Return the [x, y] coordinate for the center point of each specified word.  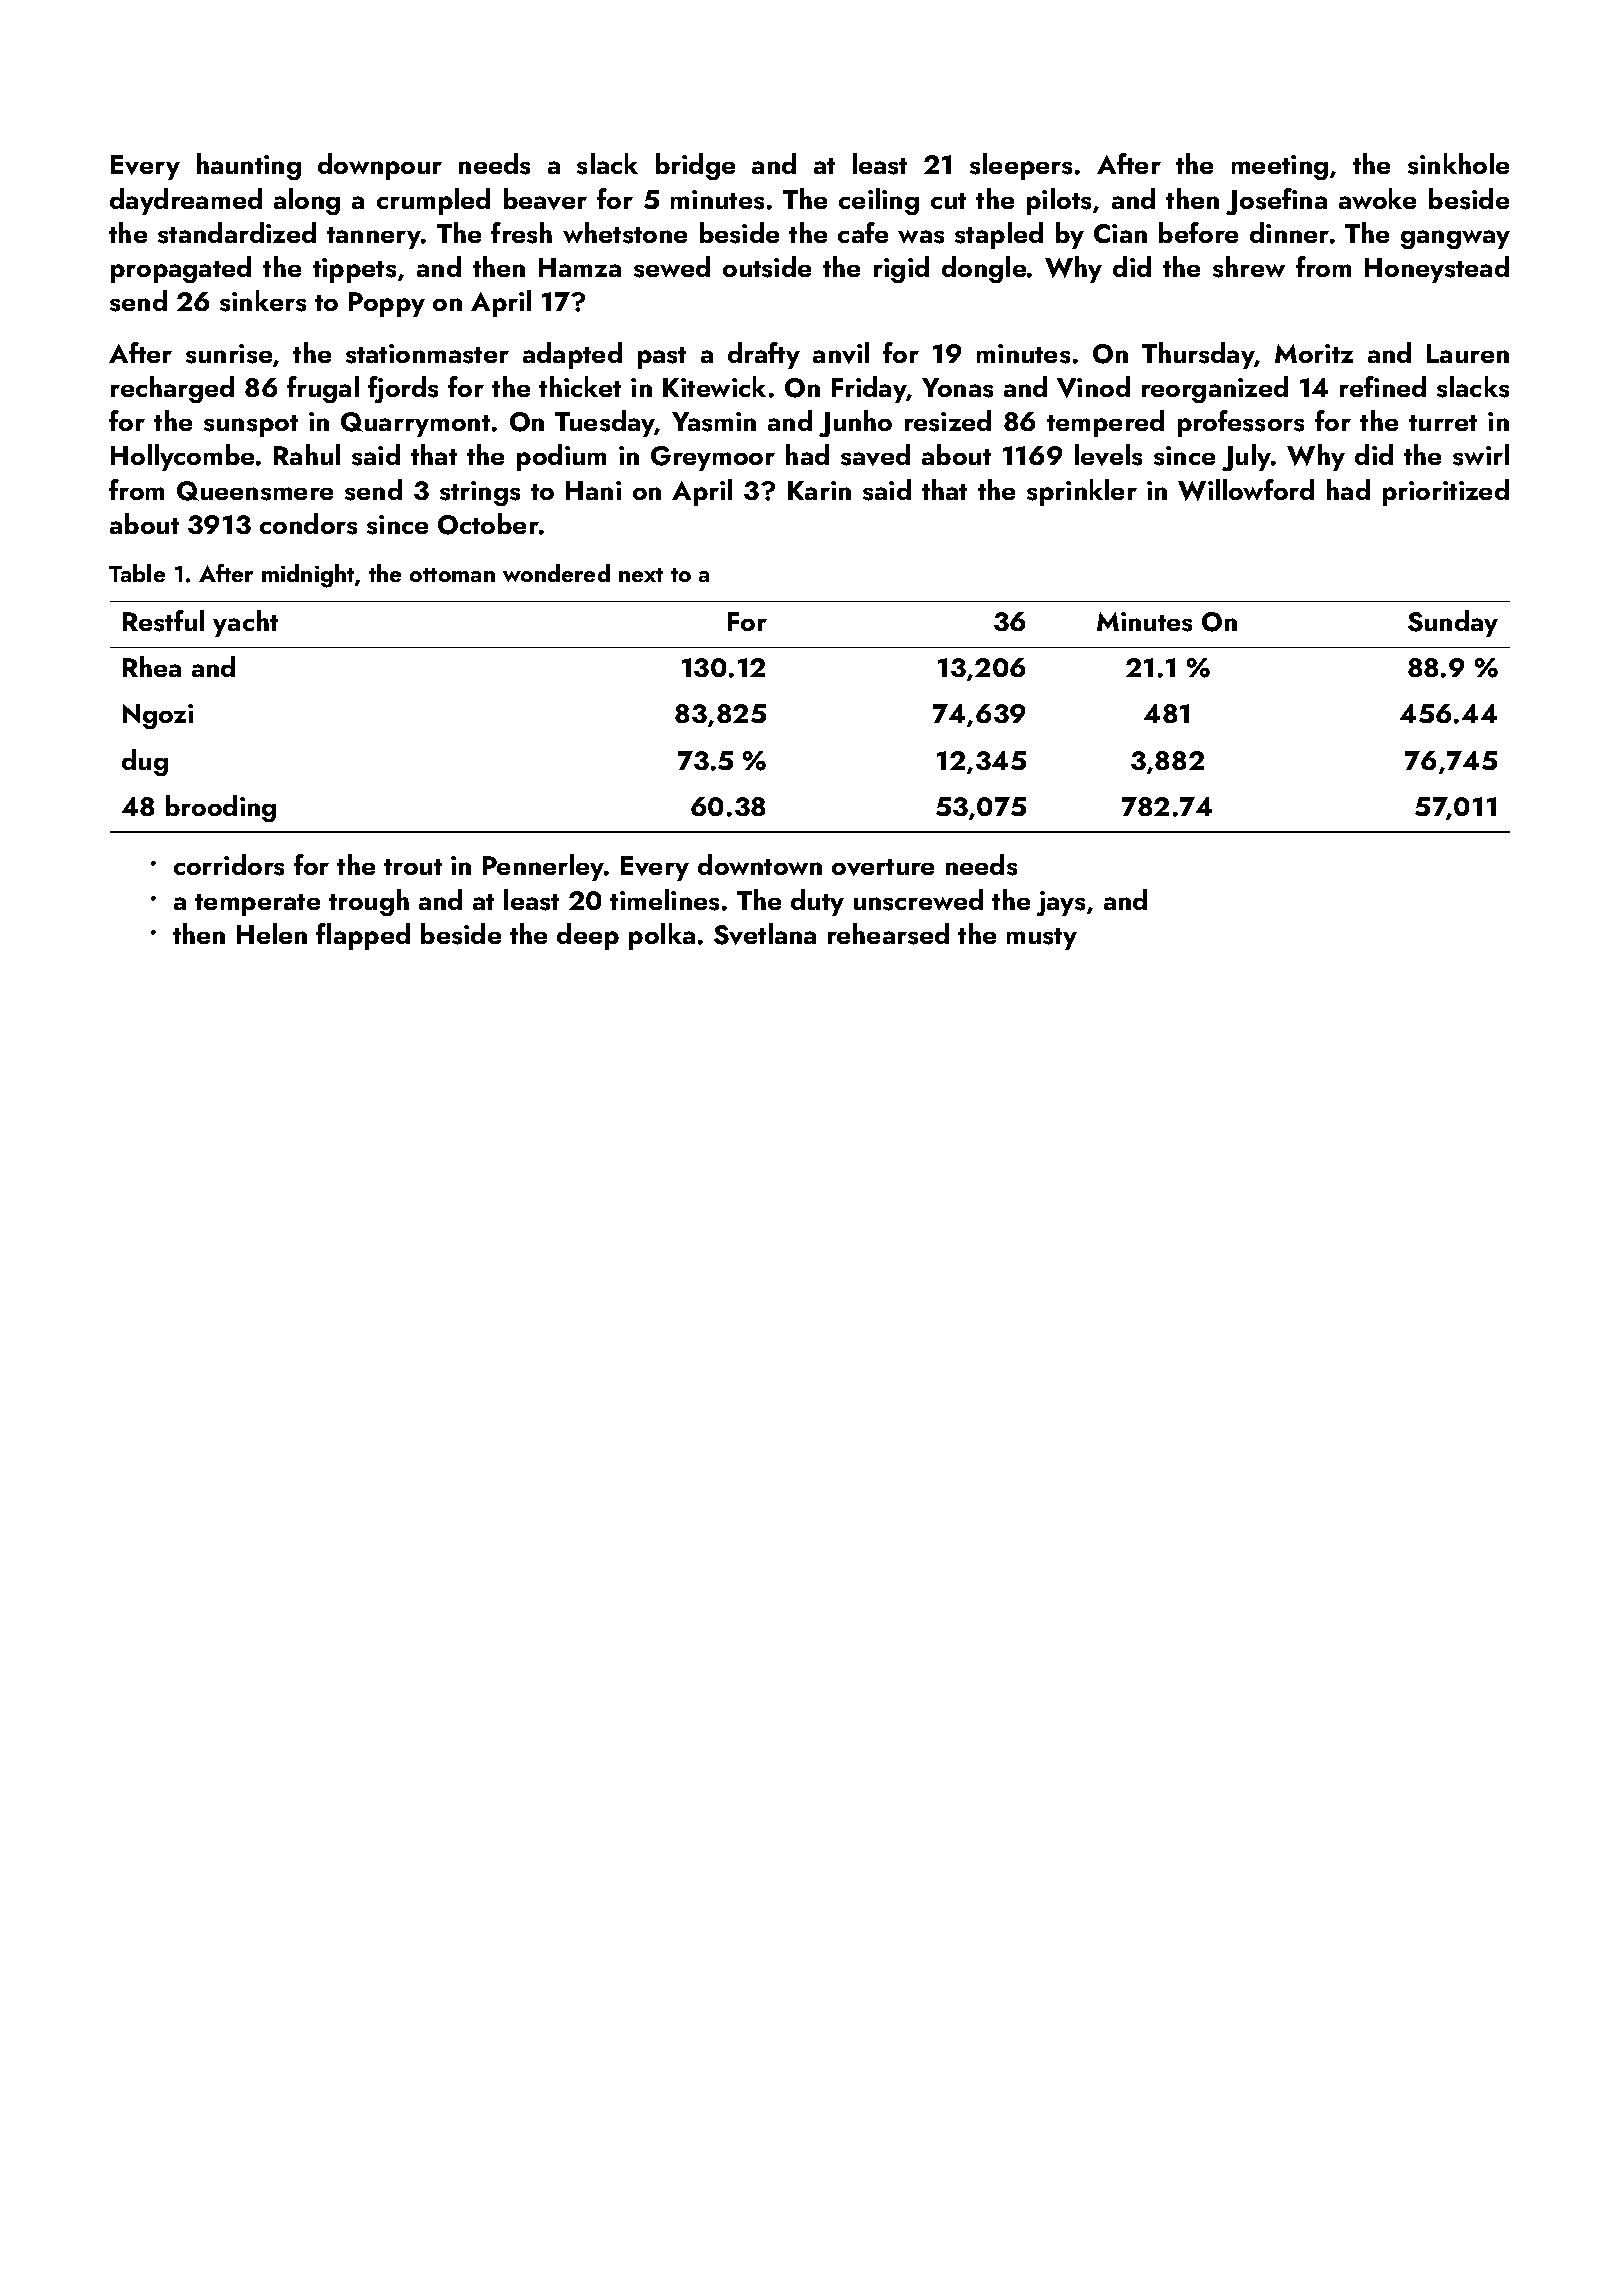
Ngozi [158, 716]
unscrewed [918, 900]
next [641, 575]
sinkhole [1458, 164]
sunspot [251, 426]
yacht [245, 623]
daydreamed [186, 201]
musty [1042, 939]
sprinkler [1082, 492]
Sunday [1453, 623]
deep [588, 936]
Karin [819, 490]
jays [1061, 903]
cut [948, 201]
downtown [760, 864]
